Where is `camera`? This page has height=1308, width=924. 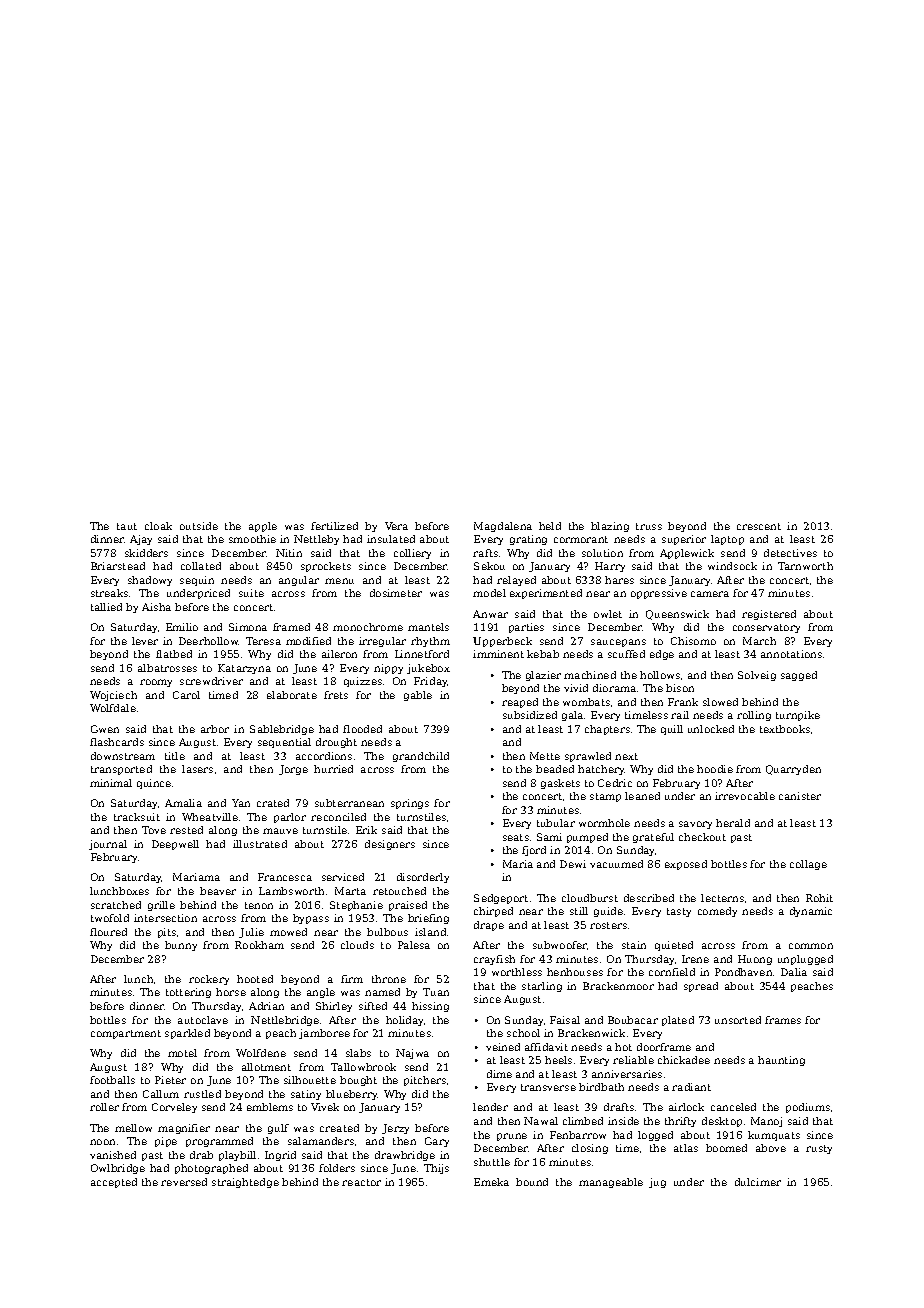 camera is located at coordinates (710, 594).
